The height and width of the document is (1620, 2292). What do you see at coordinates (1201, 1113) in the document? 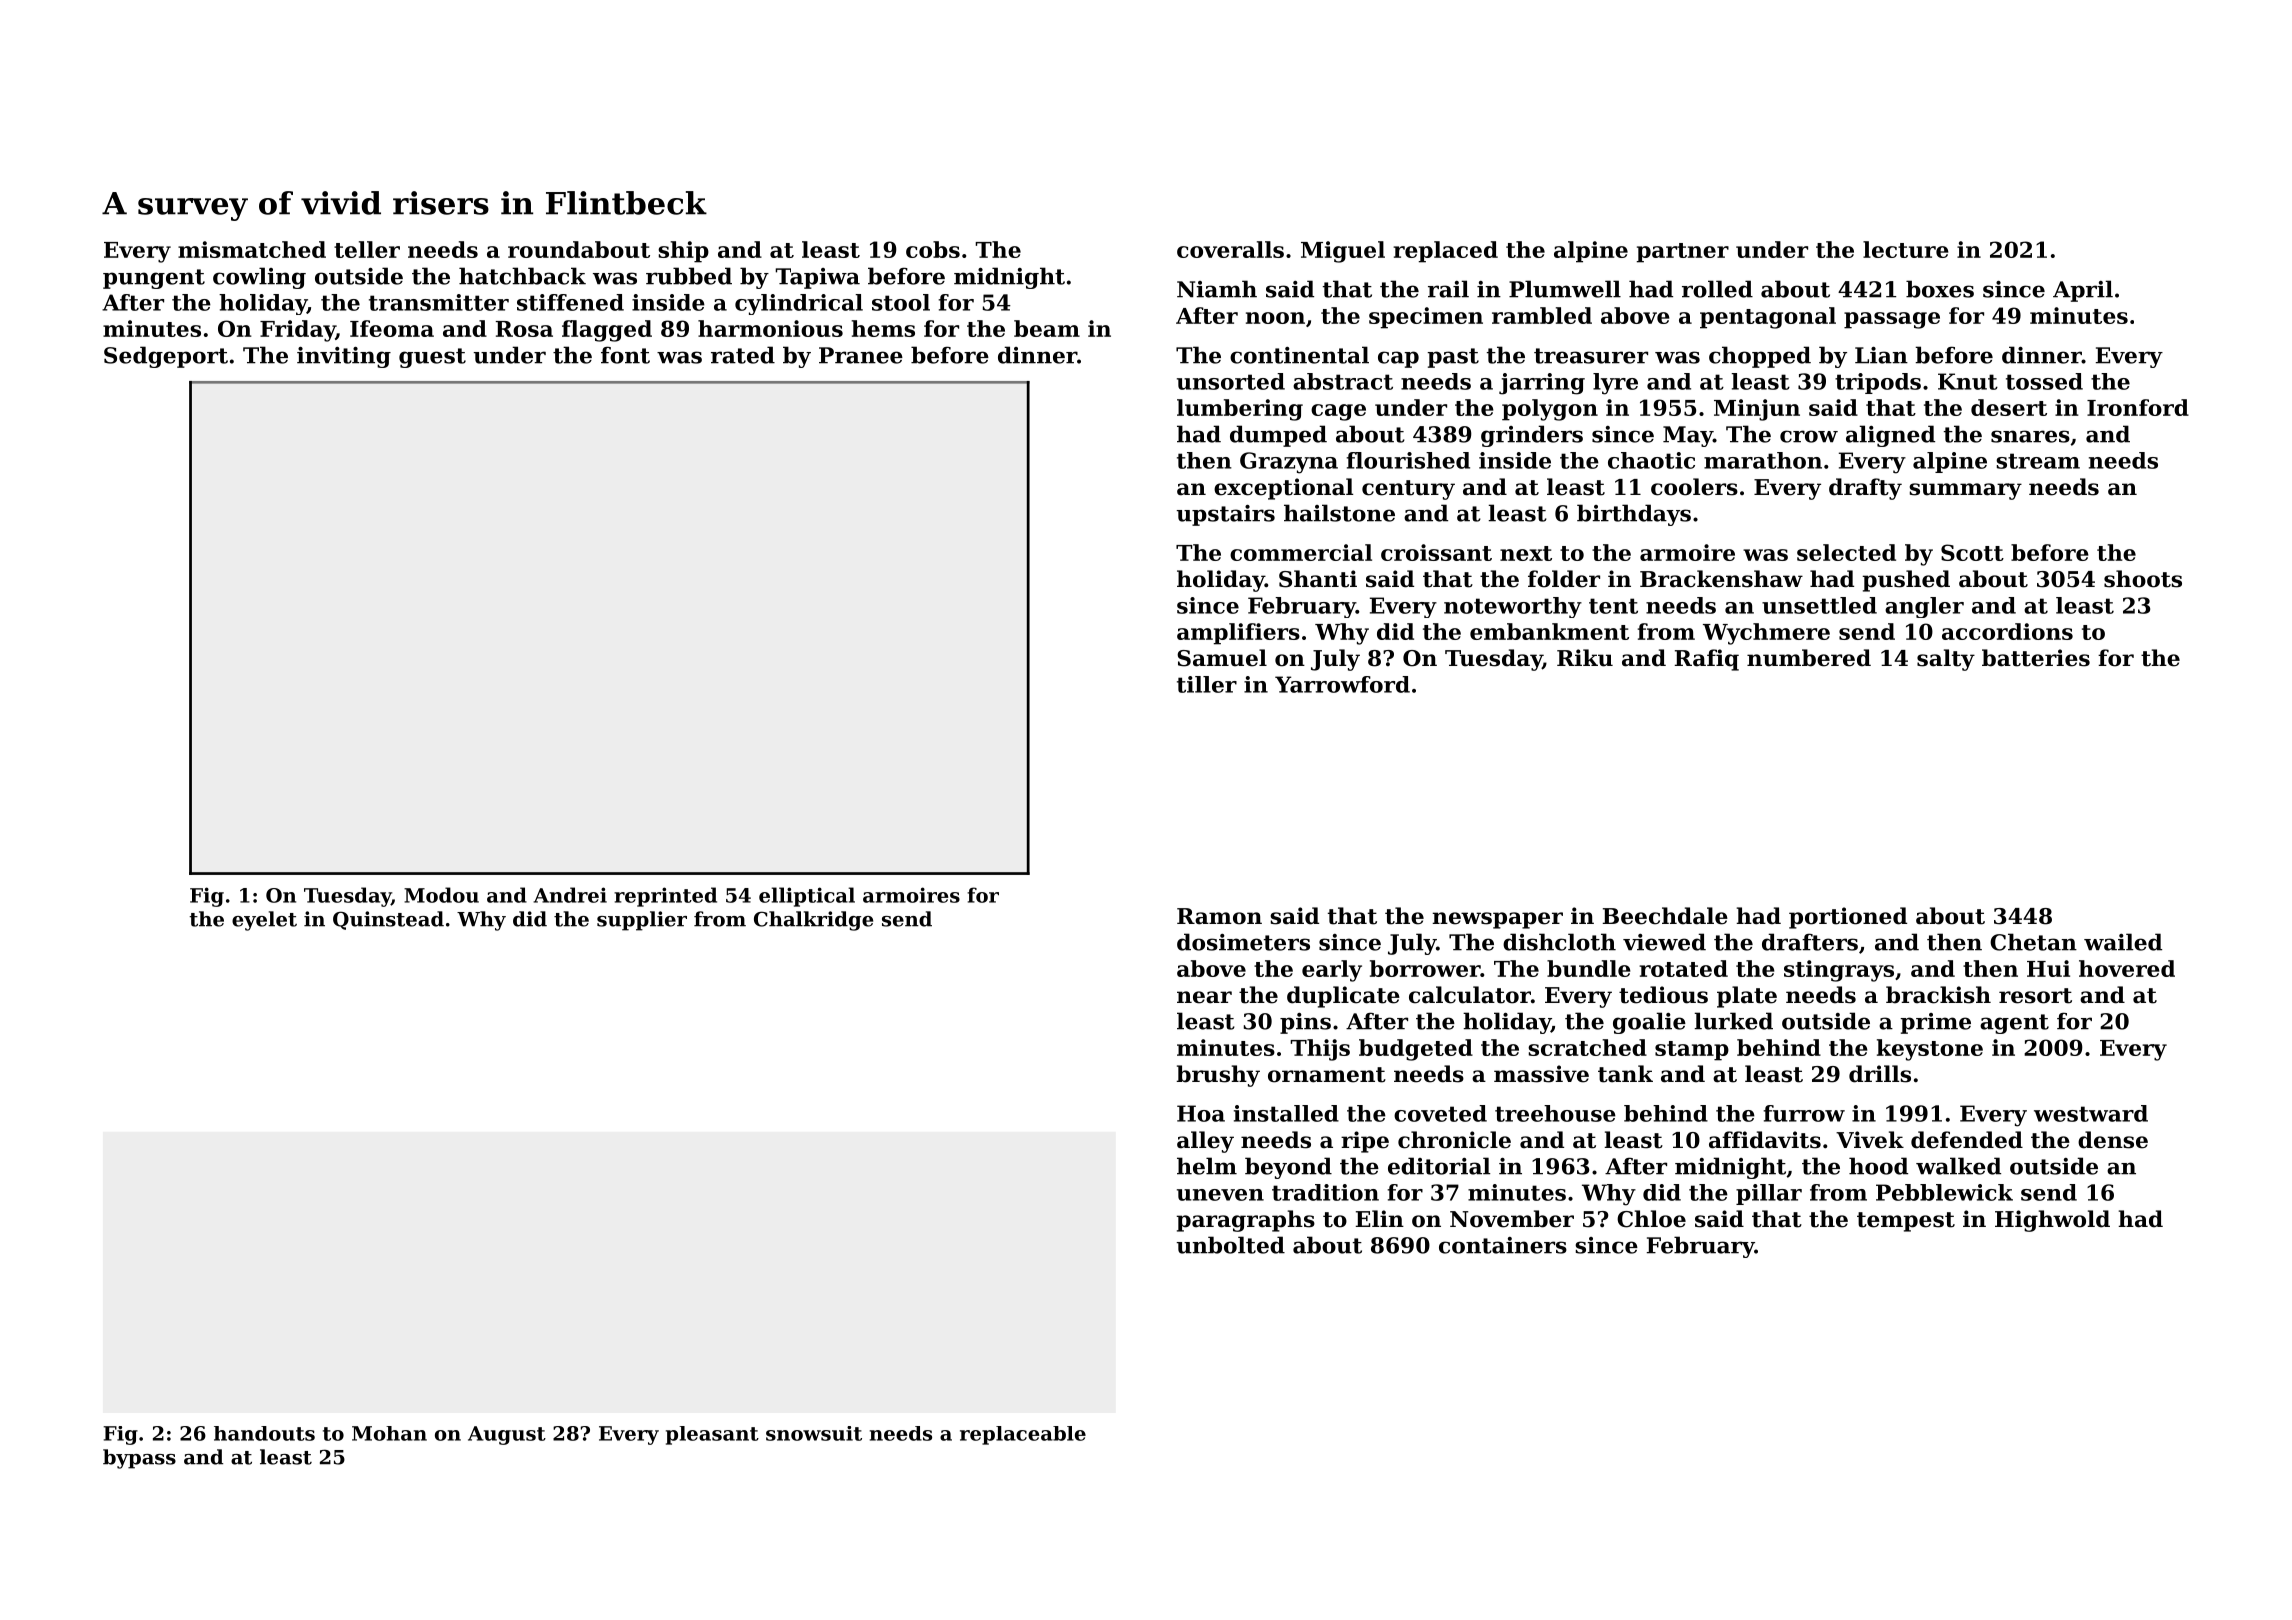
I see `Hoa` at bounding box center [1201, 1113].
